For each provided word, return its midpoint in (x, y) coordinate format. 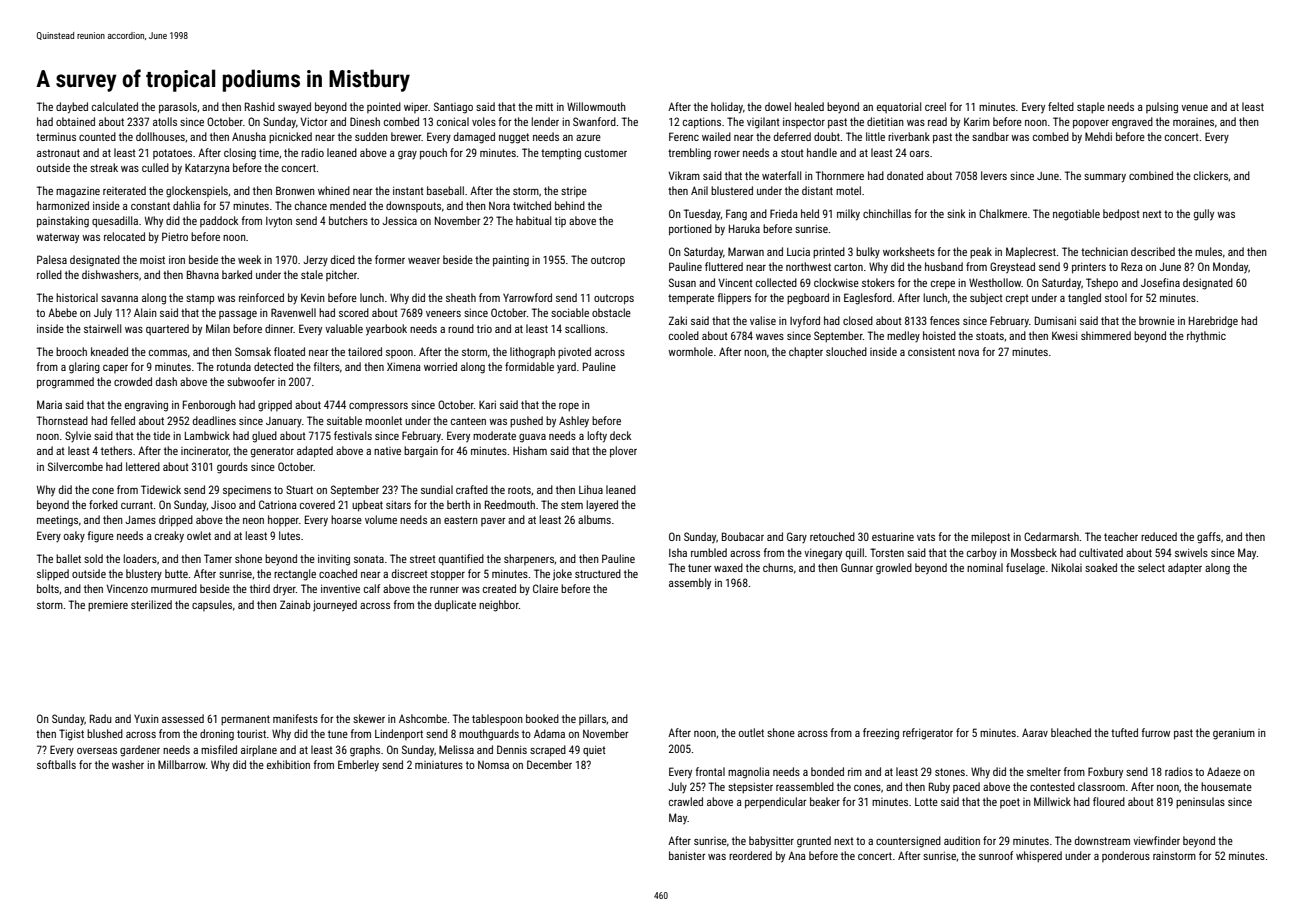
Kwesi (1064, 335)
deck (620, 435)
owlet (199, 535)
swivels (1191, 552)
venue (1194, 108)
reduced (1159, 536)
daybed (72, 108)
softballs (56, 764)
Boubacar (743, 536)
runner (444, 590)
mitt (544, 106)
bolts (48, 588)
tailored (365, 351)
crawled (686, 801)
